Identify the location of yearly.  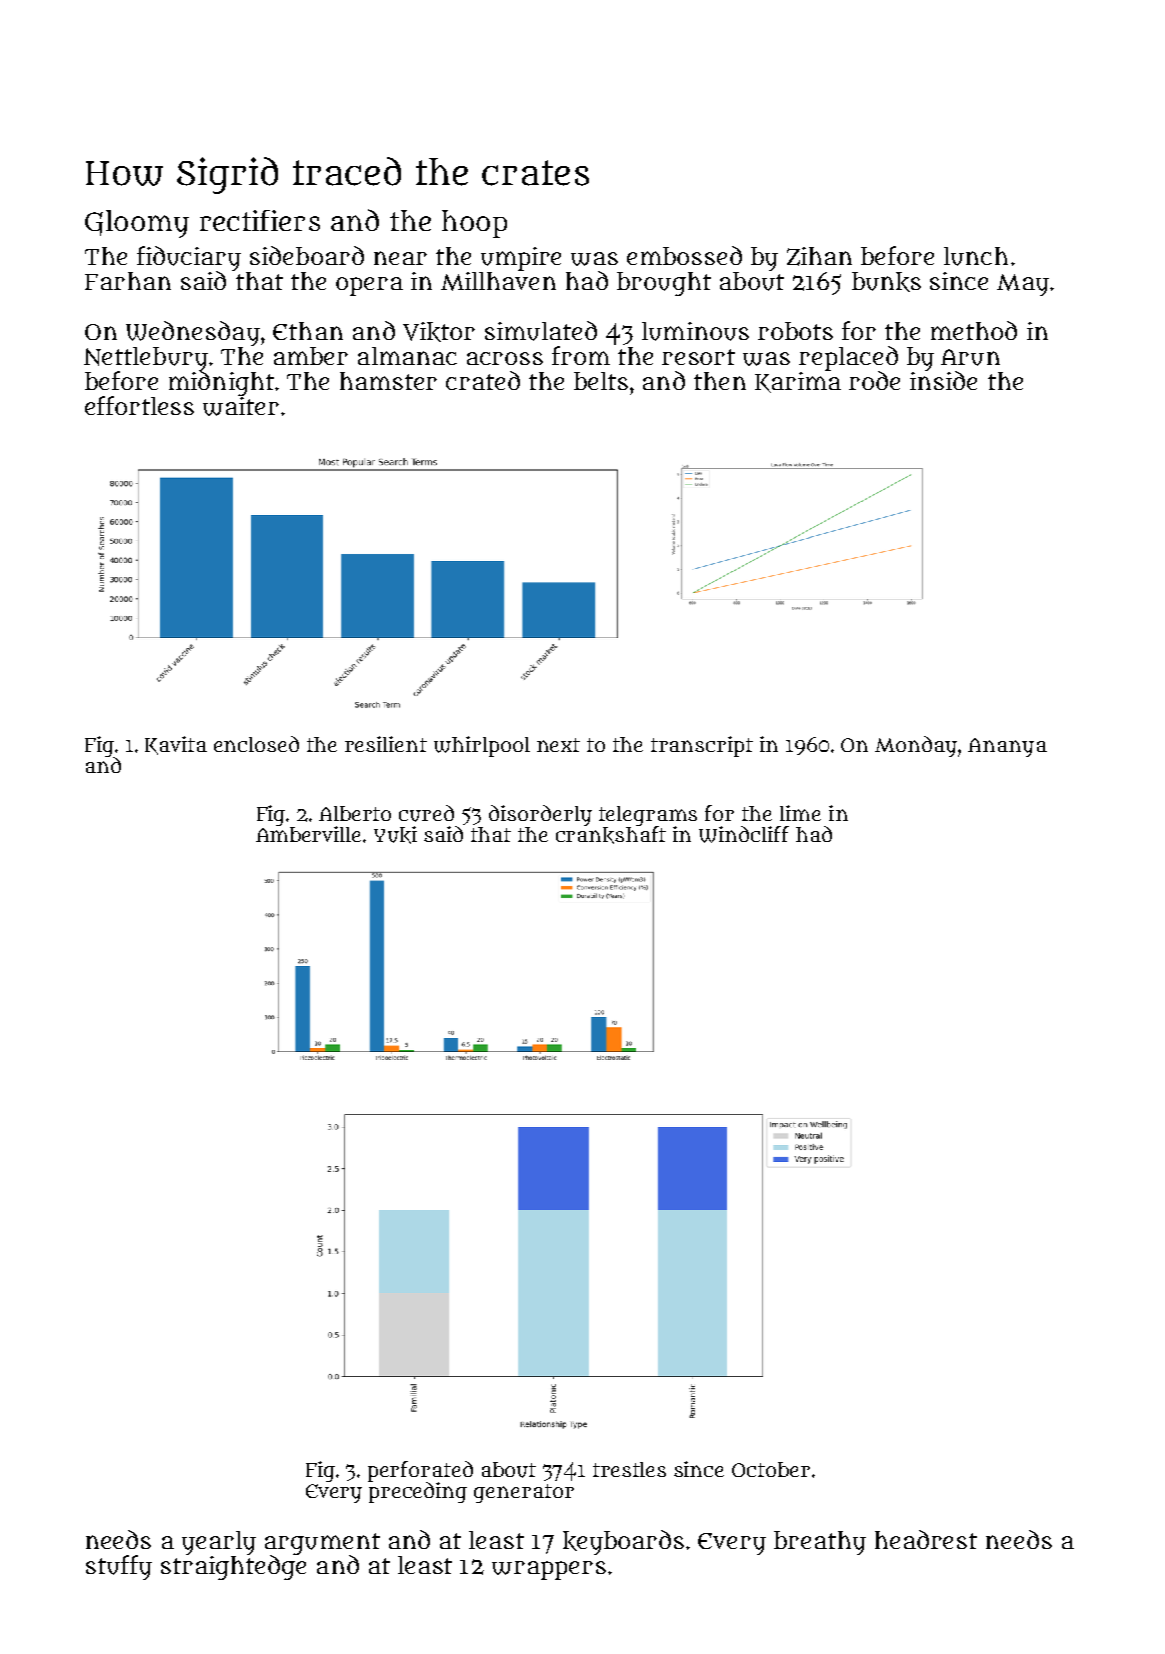
(219, 1543).
